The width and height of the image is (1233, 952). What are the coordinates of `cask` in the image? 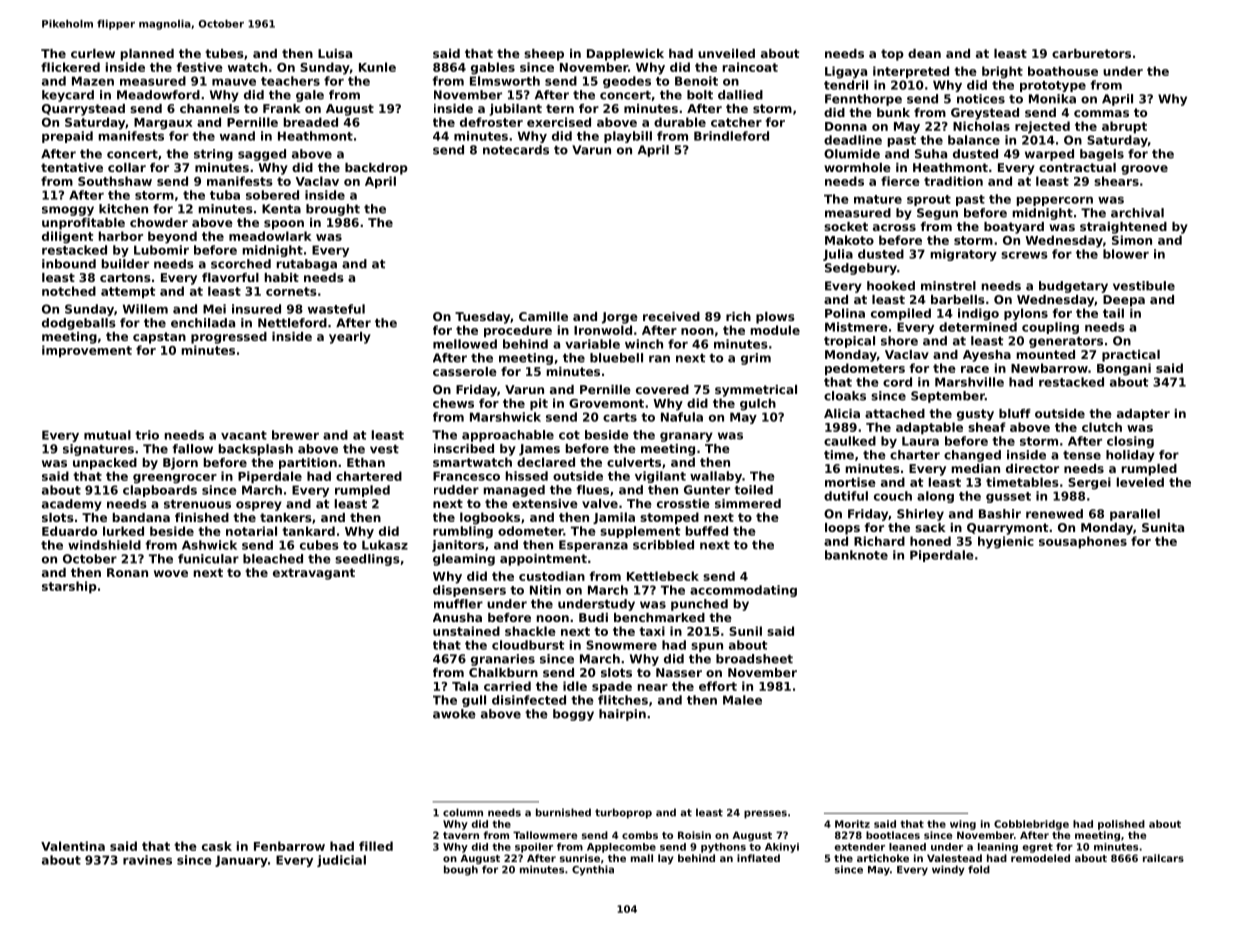 It's located at (217, 846).
